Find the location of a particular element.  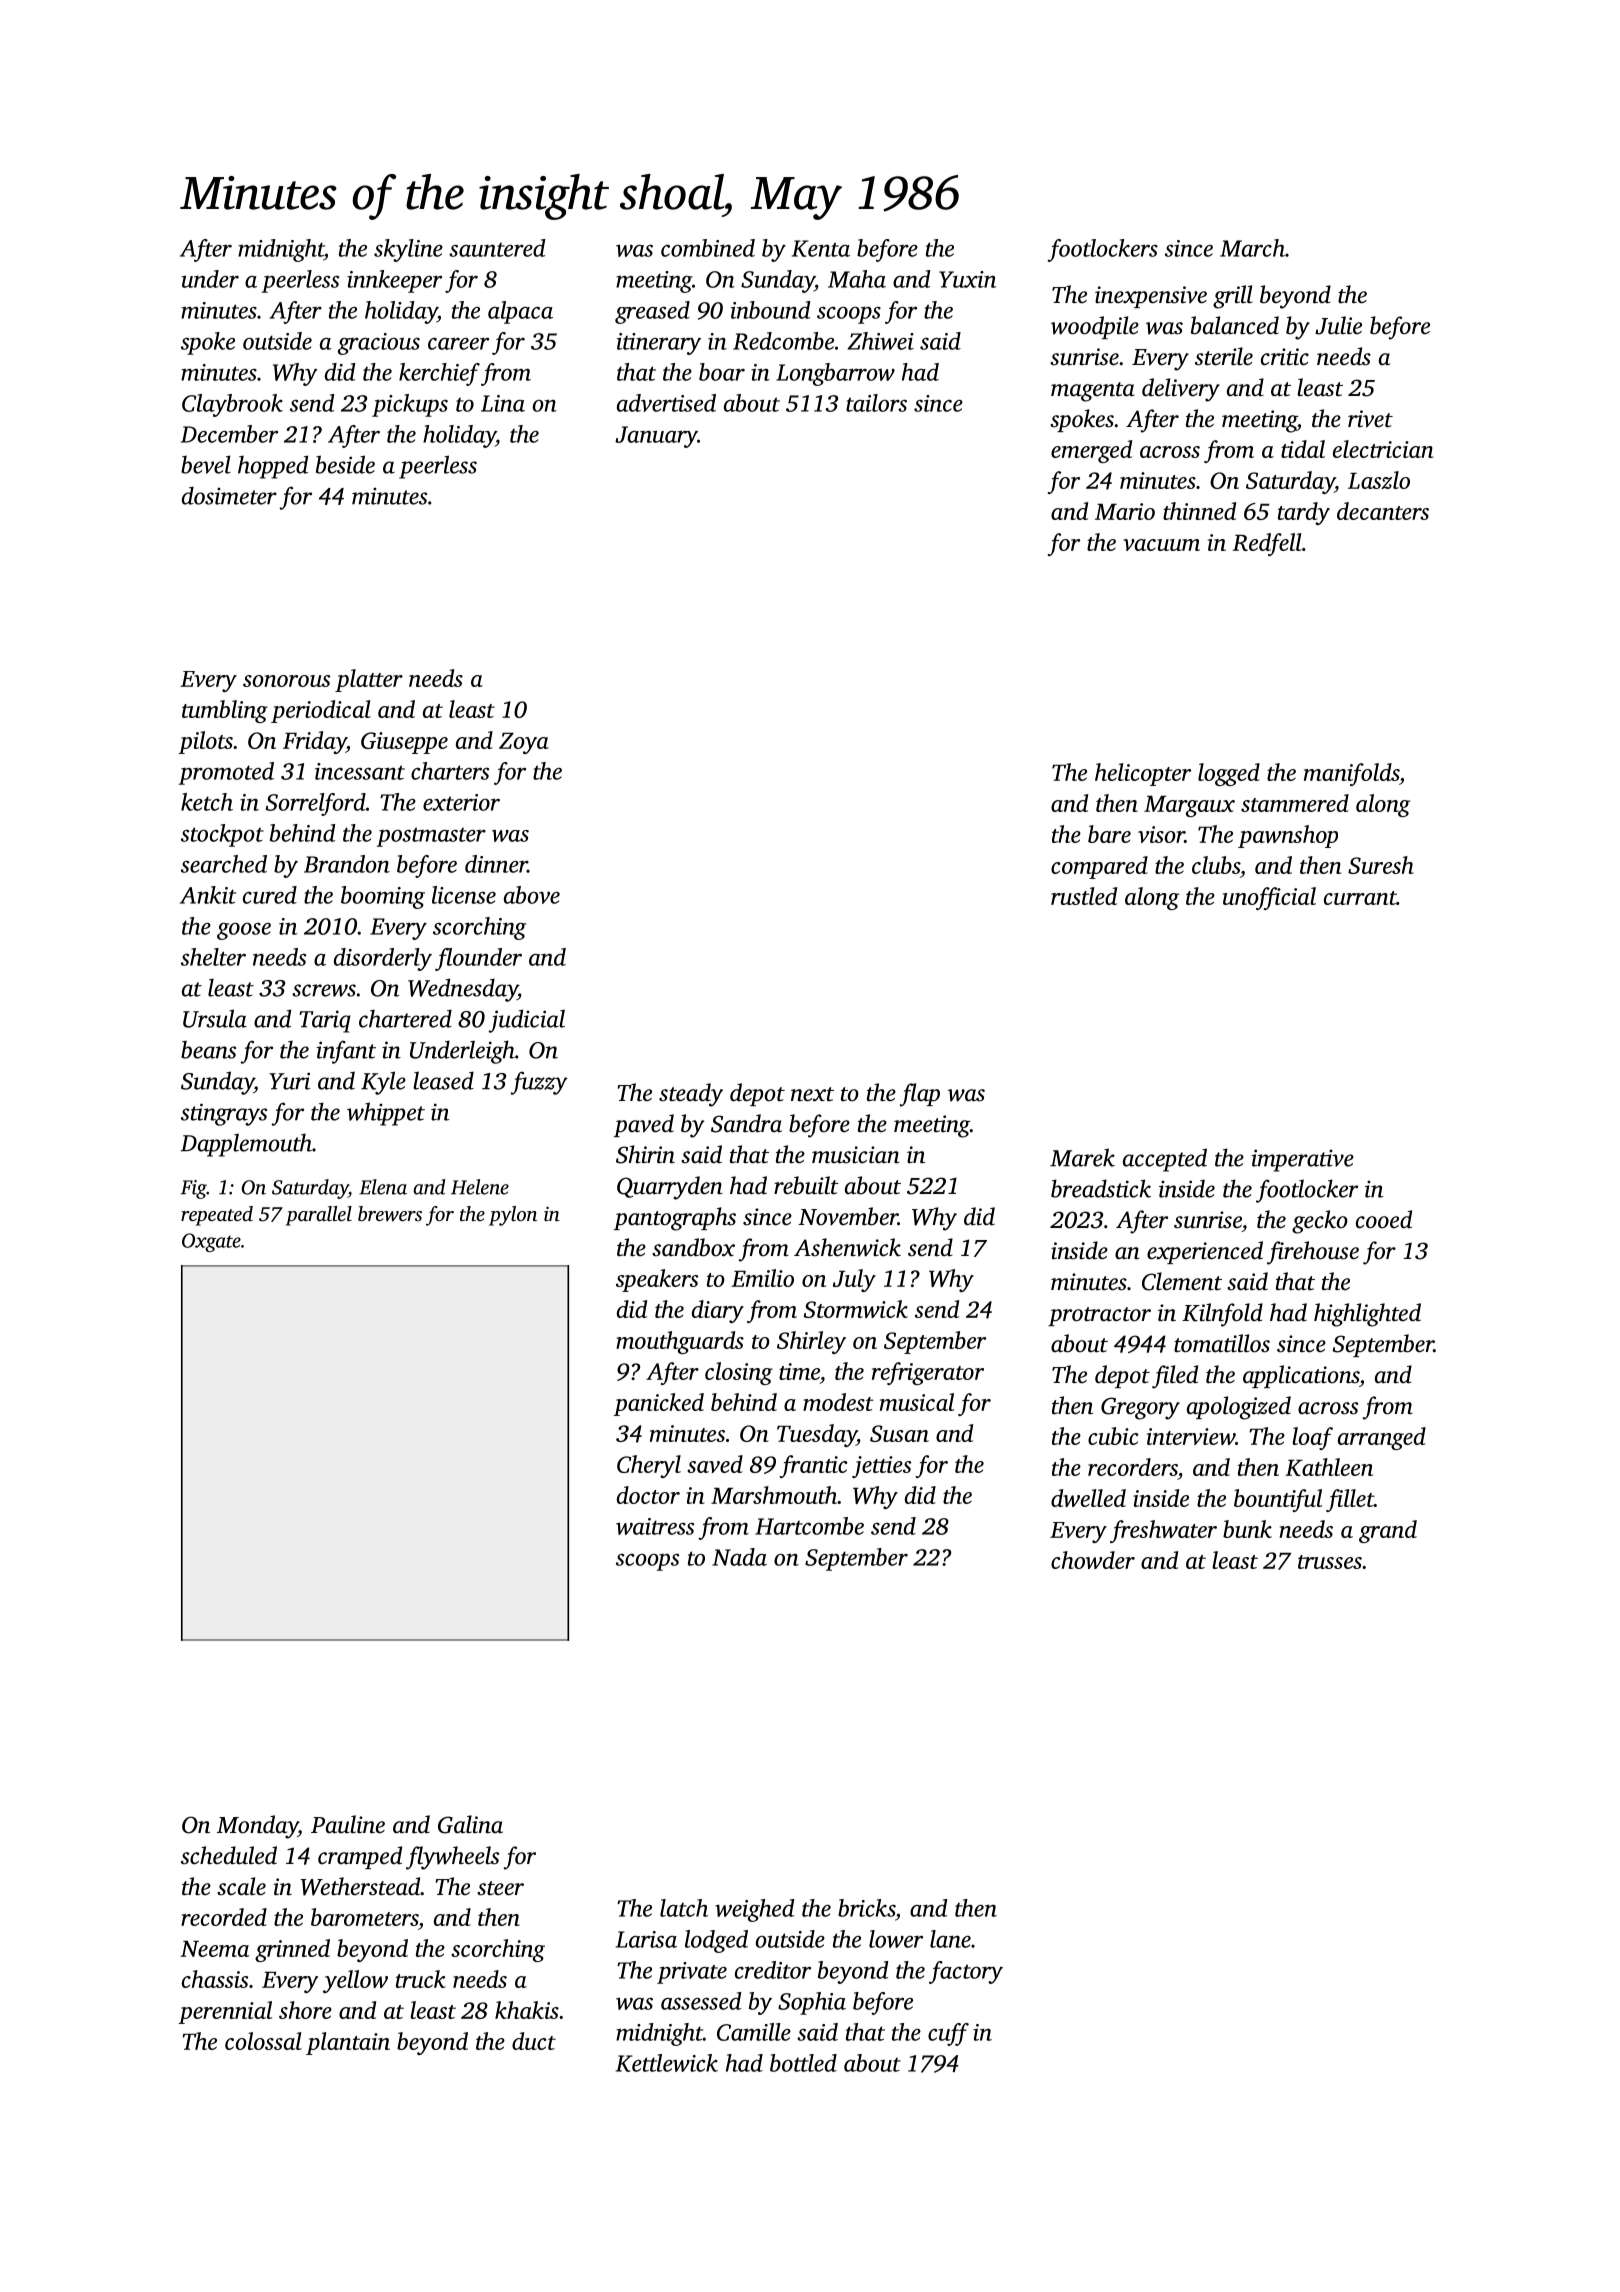

unofficial is located at coordinates (1269, 898).
